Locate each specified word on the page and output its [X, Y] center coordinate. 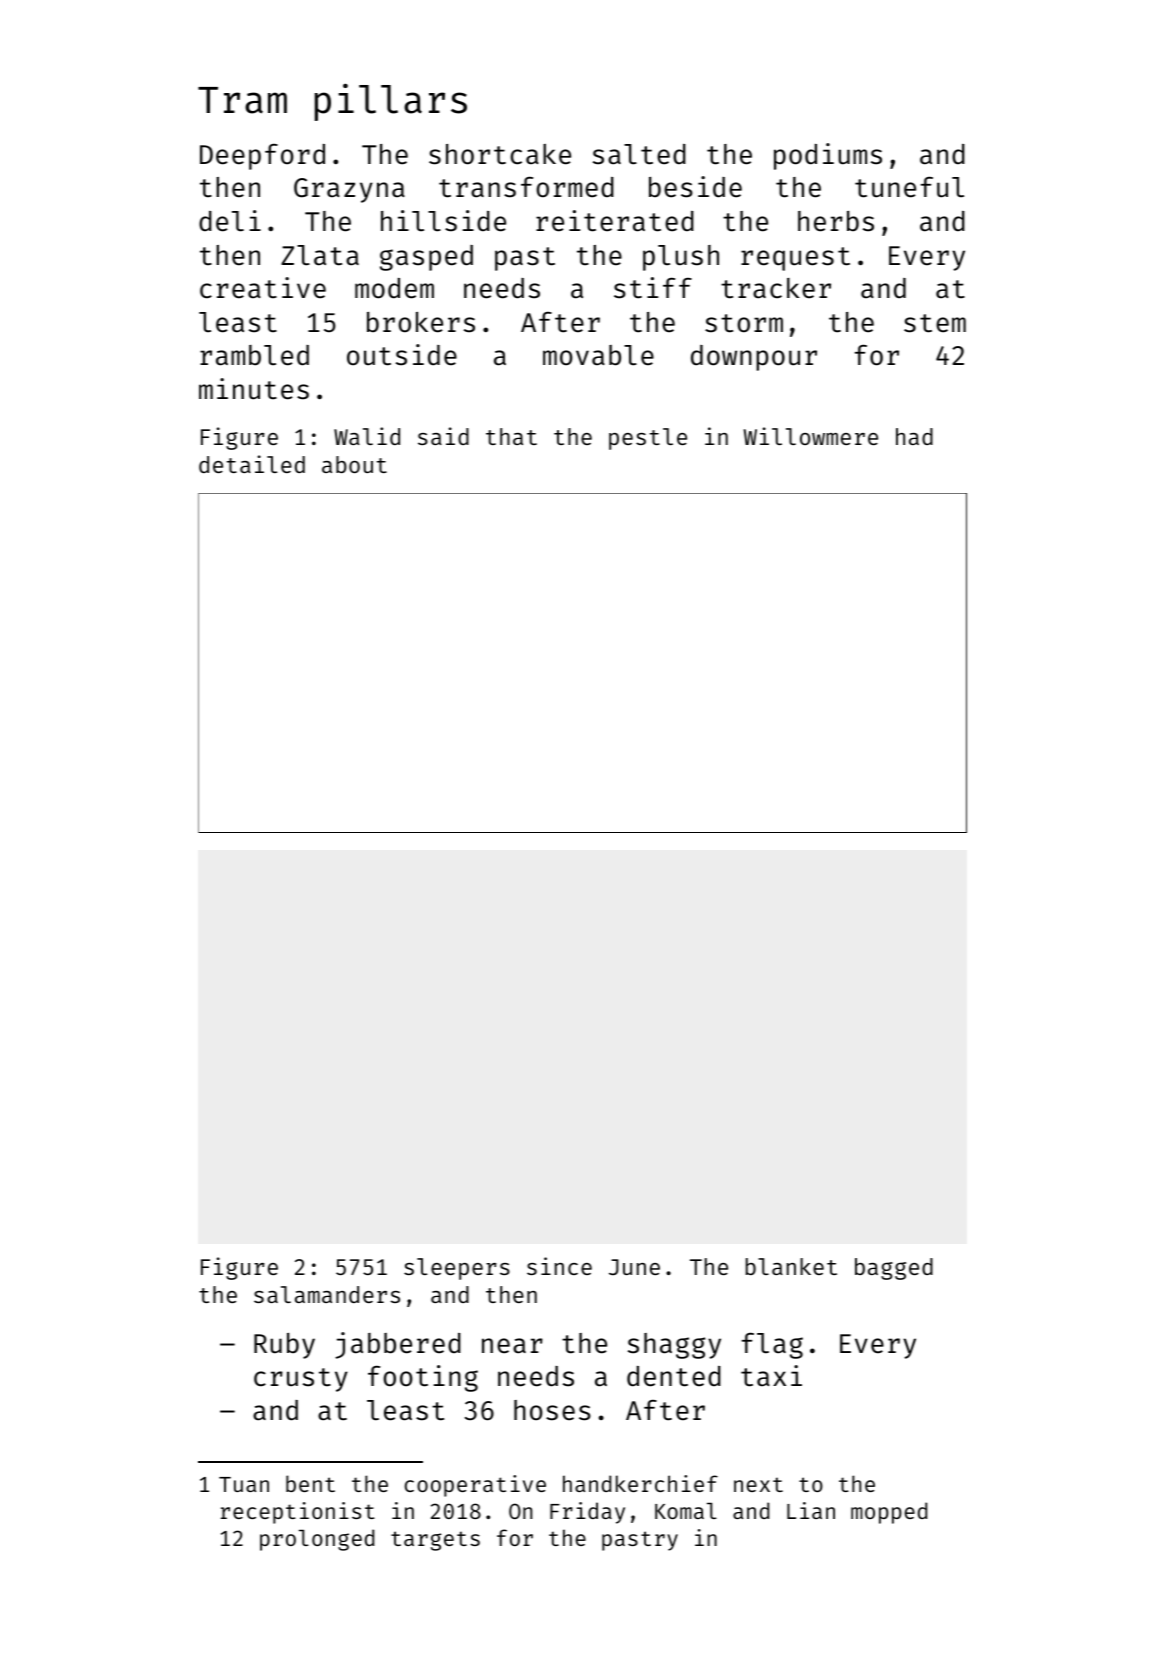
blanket [791, 1266]
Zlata [320, 255]
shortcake [500, 154]
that [511, 436]
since [559, 1266]
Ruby [284, 1346]
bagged [894, 1269]
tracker [776, 288]
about [354, 464]
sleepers [457, 1269]
